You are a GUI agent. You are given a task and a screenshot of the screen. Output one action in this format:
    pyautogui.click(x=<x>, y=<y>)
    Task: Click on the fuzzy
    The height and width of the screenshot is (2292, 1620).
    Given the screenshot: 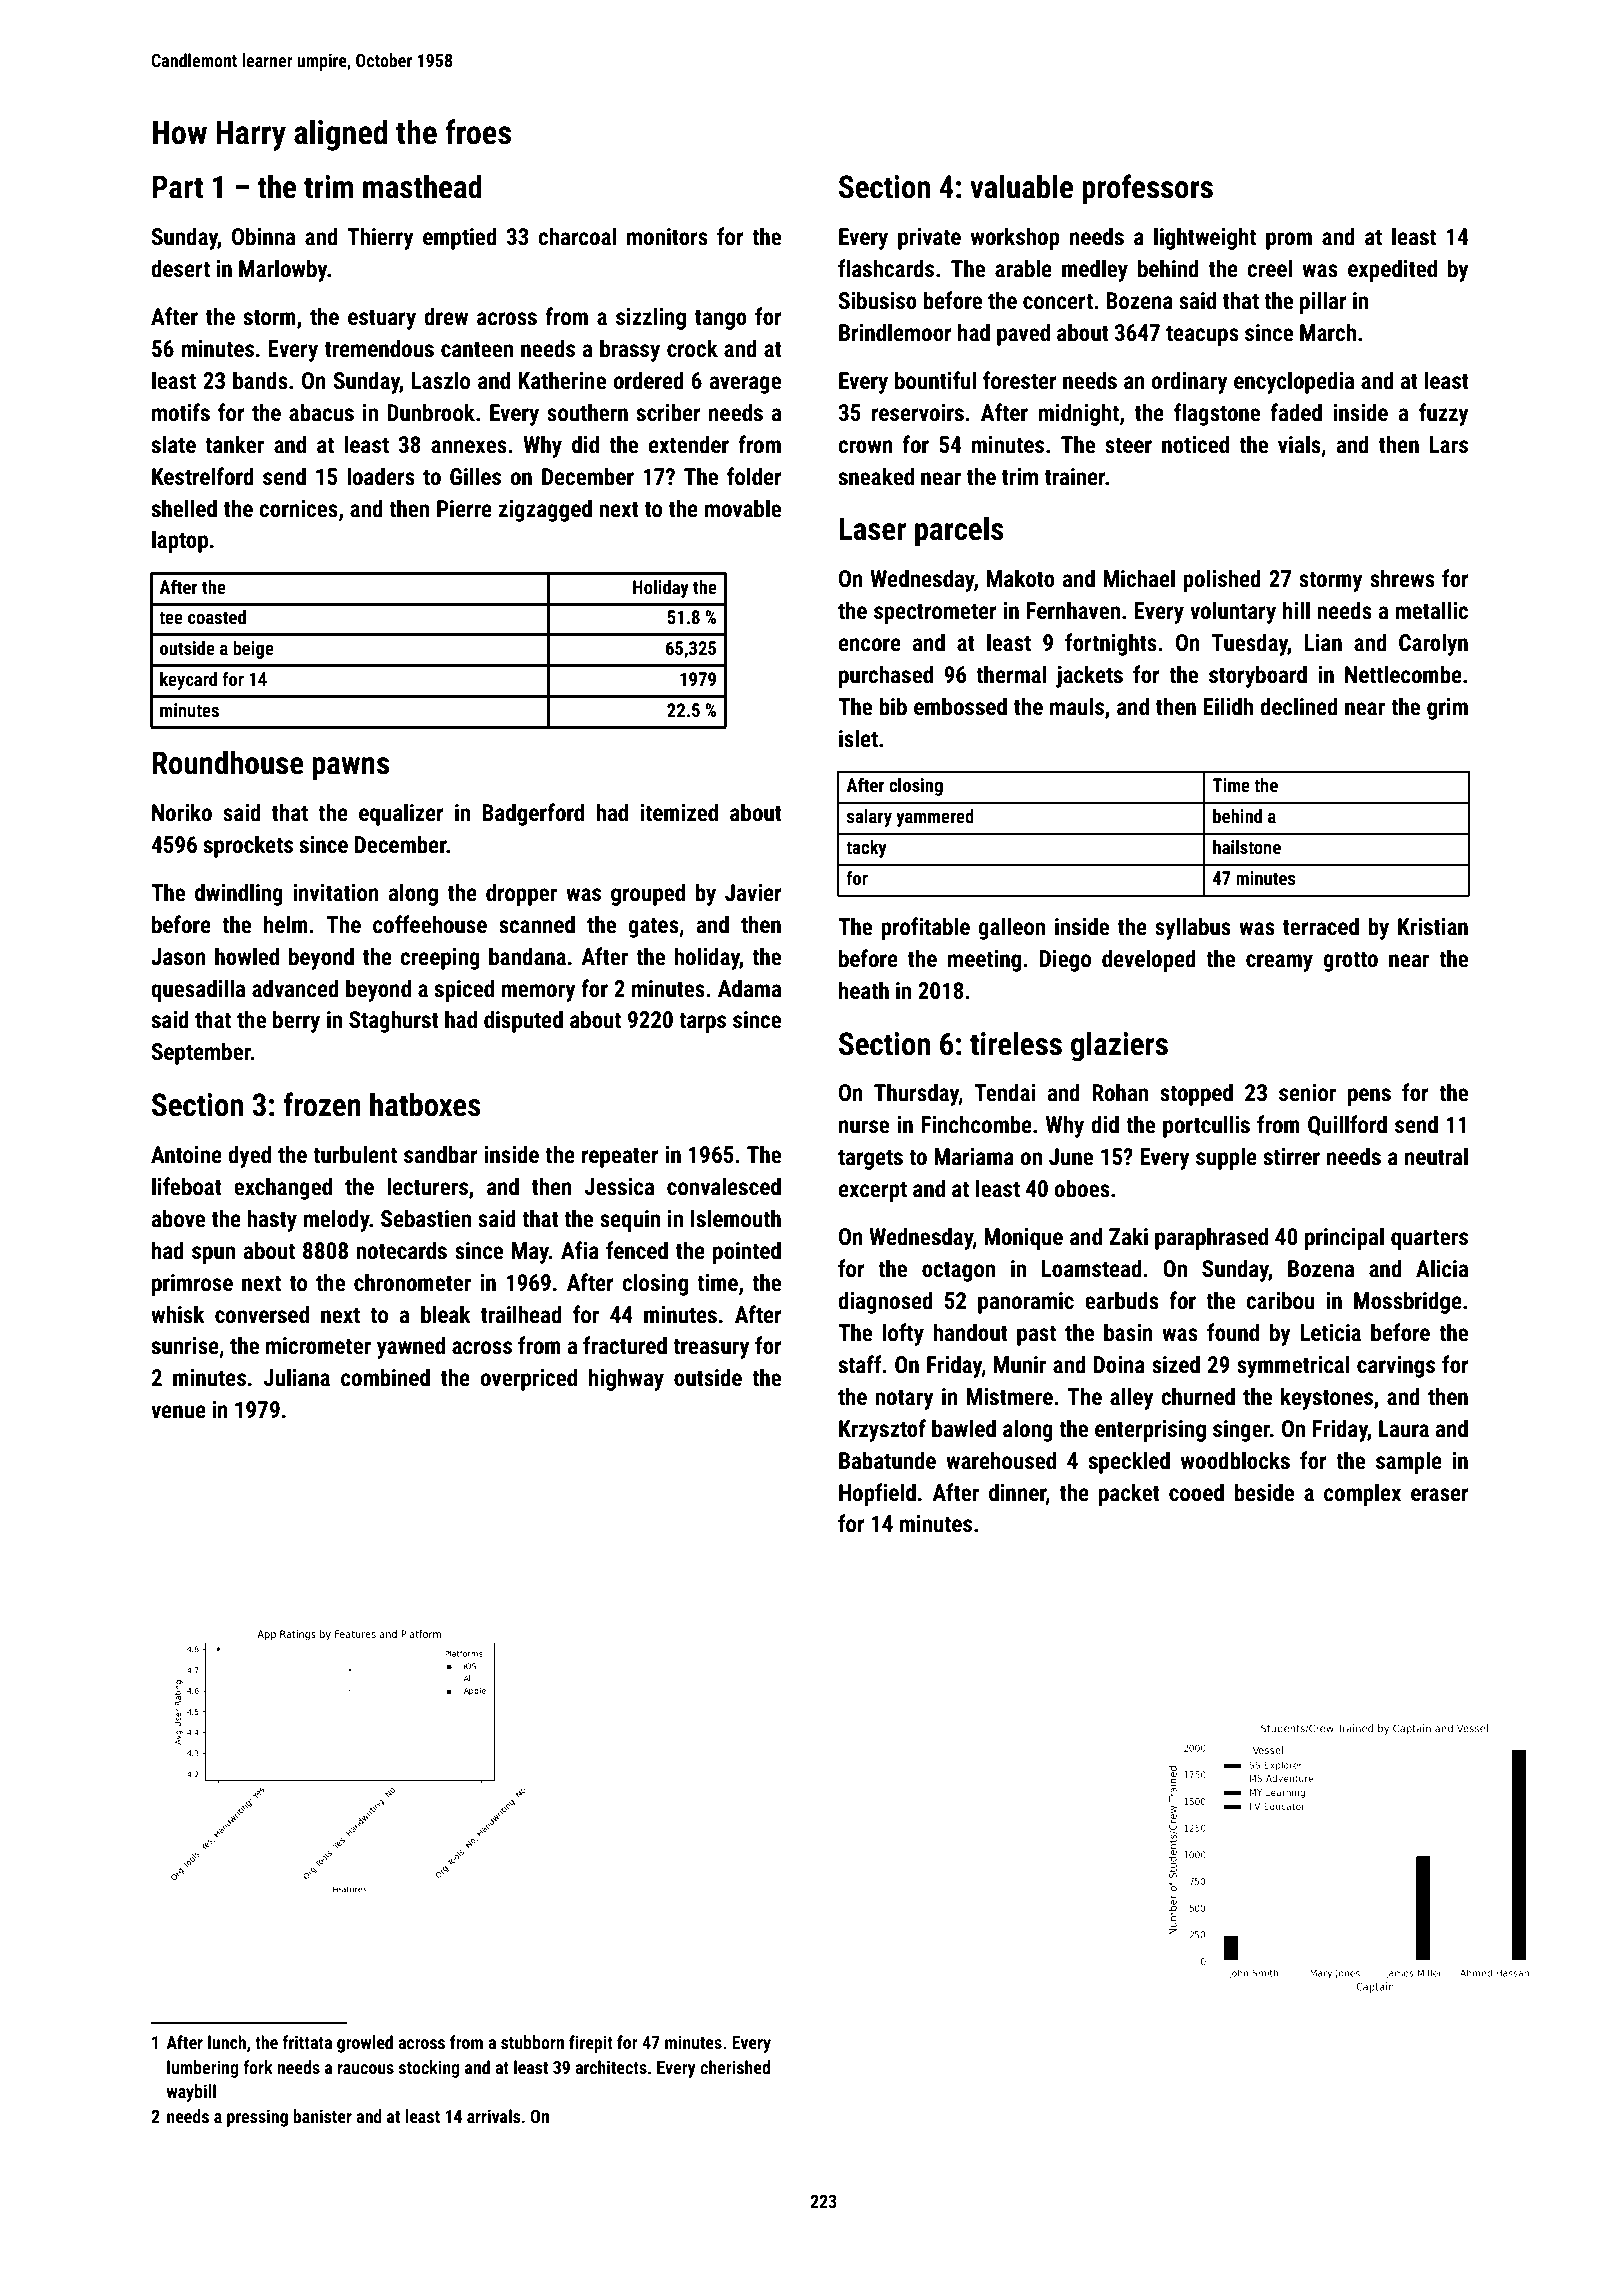 What is the action you would take?
    pyautogui.click(x=1444, y=414)
